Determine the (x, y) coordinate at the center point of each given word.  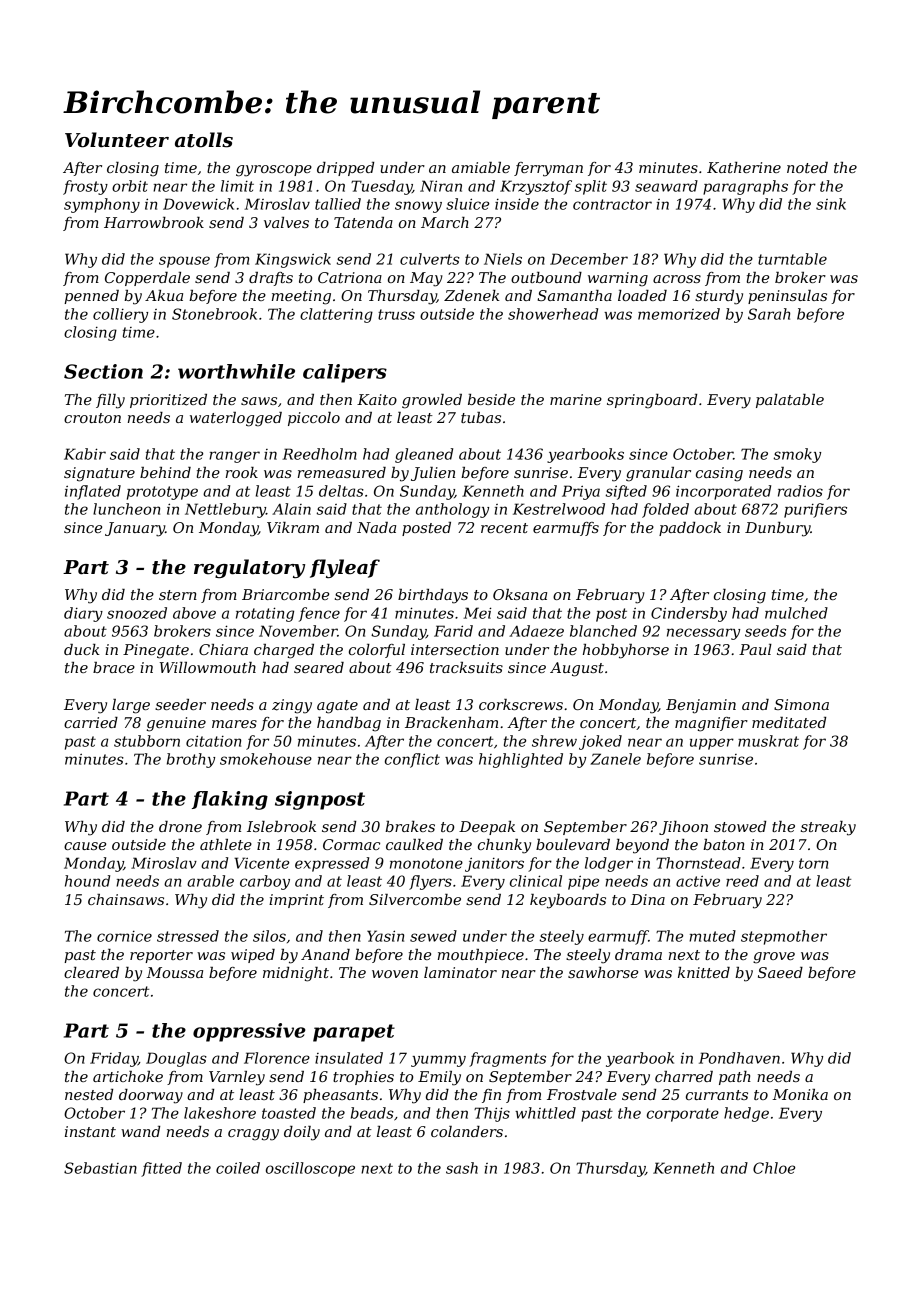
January (135, 529)
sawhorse (603, 972)
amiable (481, 167)
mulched (796, 613)
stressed (188, 936)
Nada (376, 527)
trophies (363, 1078)
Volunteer (117, 140)
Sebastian (100, 1168)
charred (684, 1076)
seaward (666, 186)
